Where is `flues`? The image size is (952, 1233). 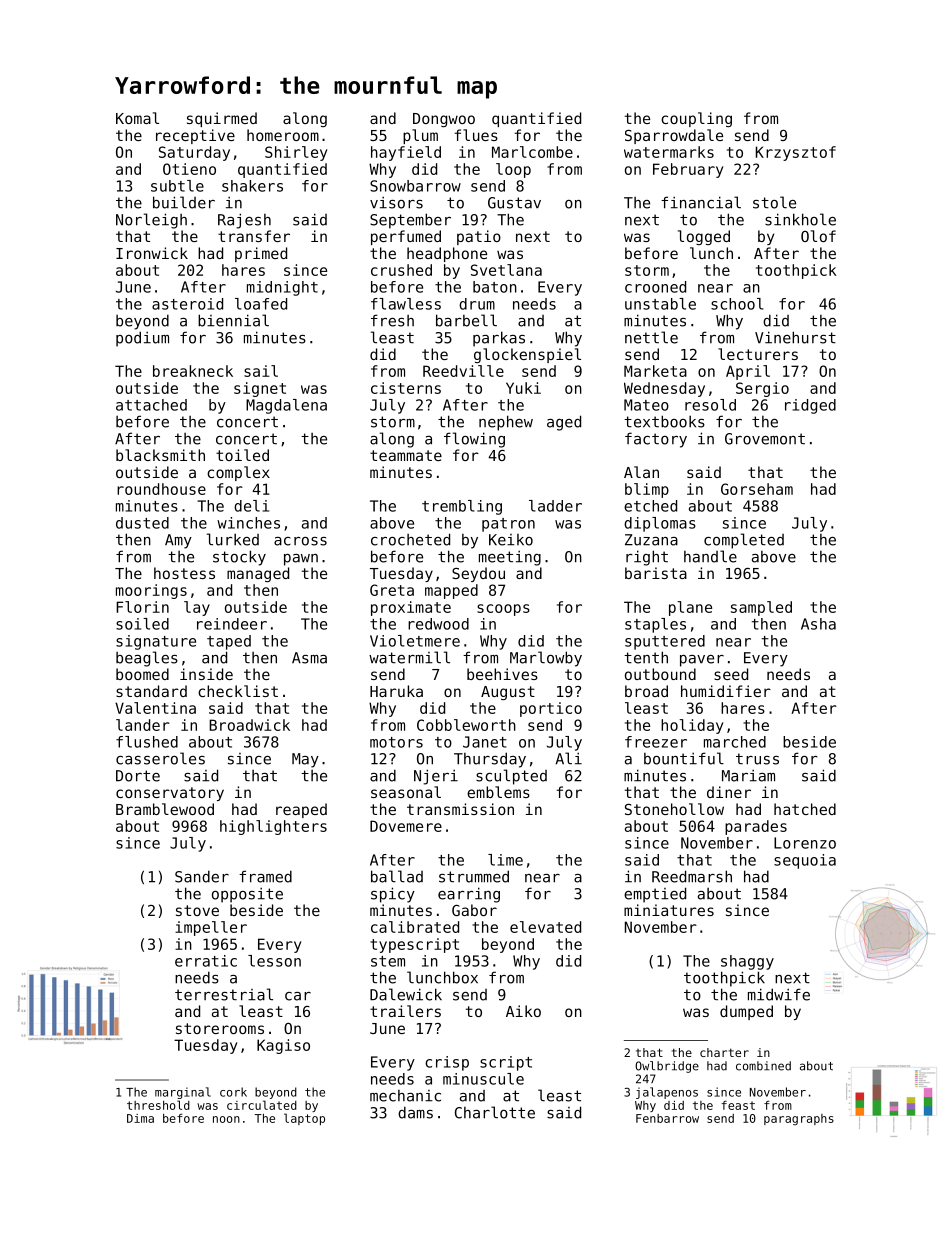 flues is located at coordinates (476, 135).
